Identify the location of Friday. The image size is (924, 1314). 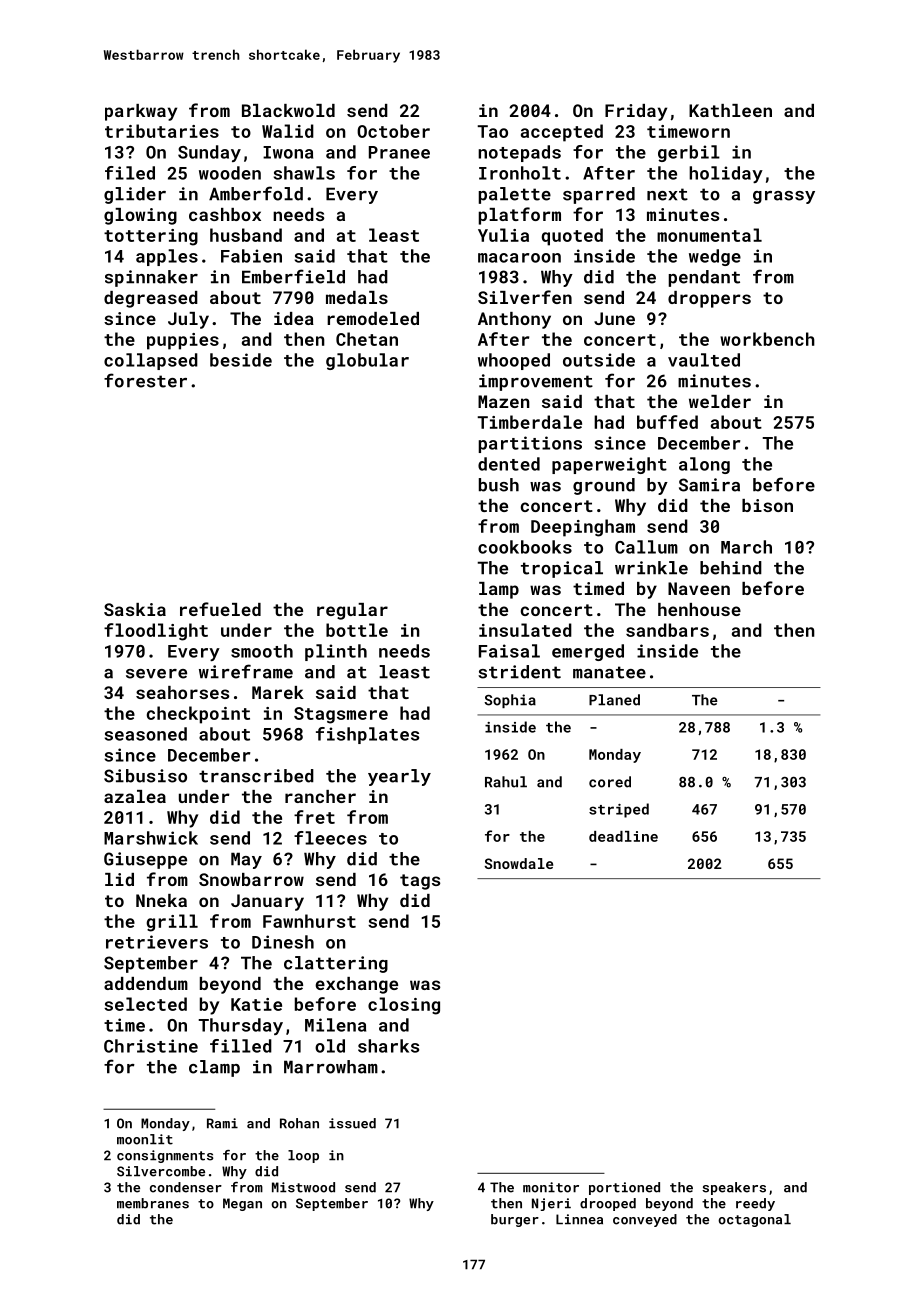
(636, 112).
